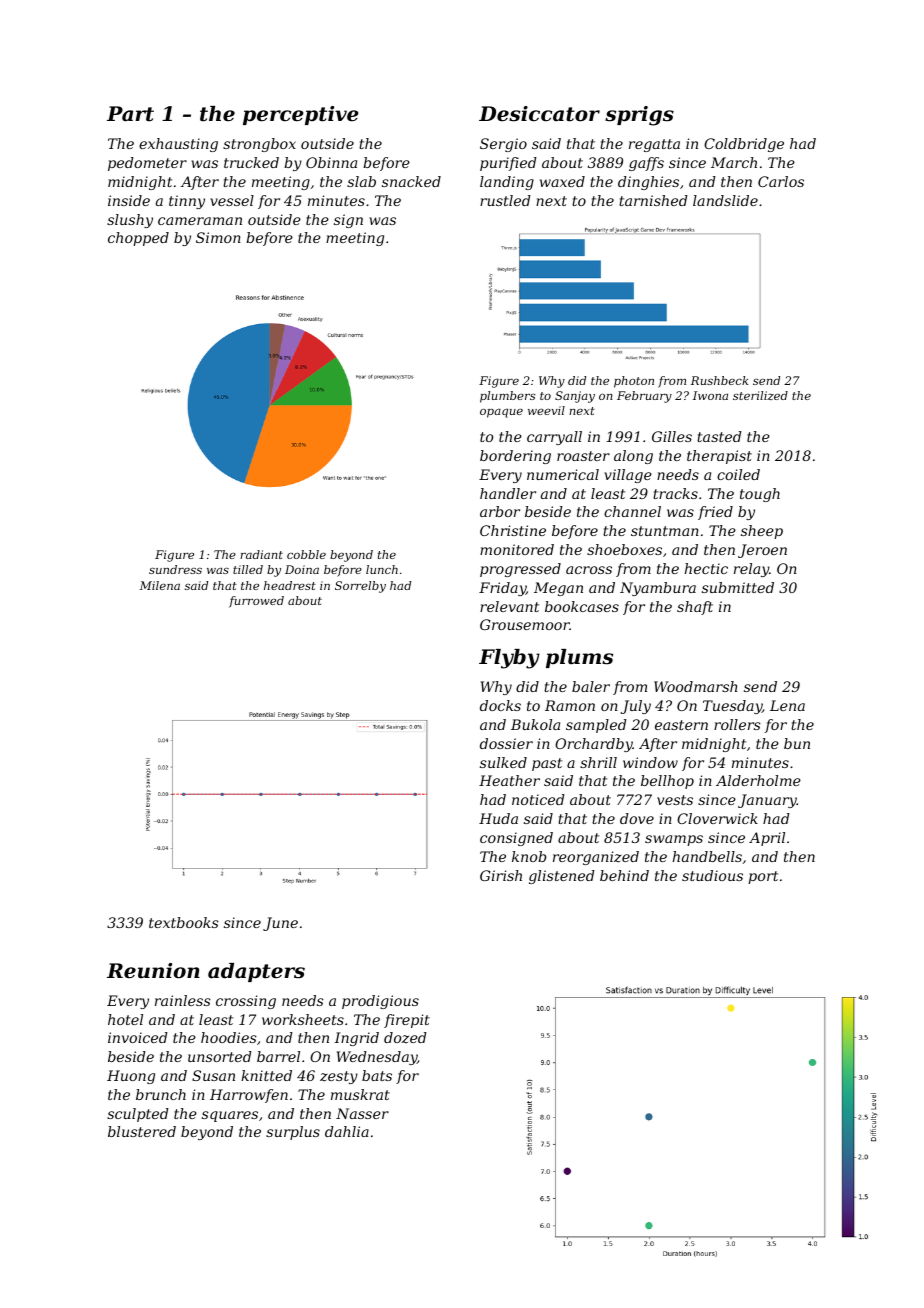 The width and height of the screenshot is (924, 1308). Describe the element at coordinates (719, 380) in the screenshot. I see `Rushbeck` at that location.
